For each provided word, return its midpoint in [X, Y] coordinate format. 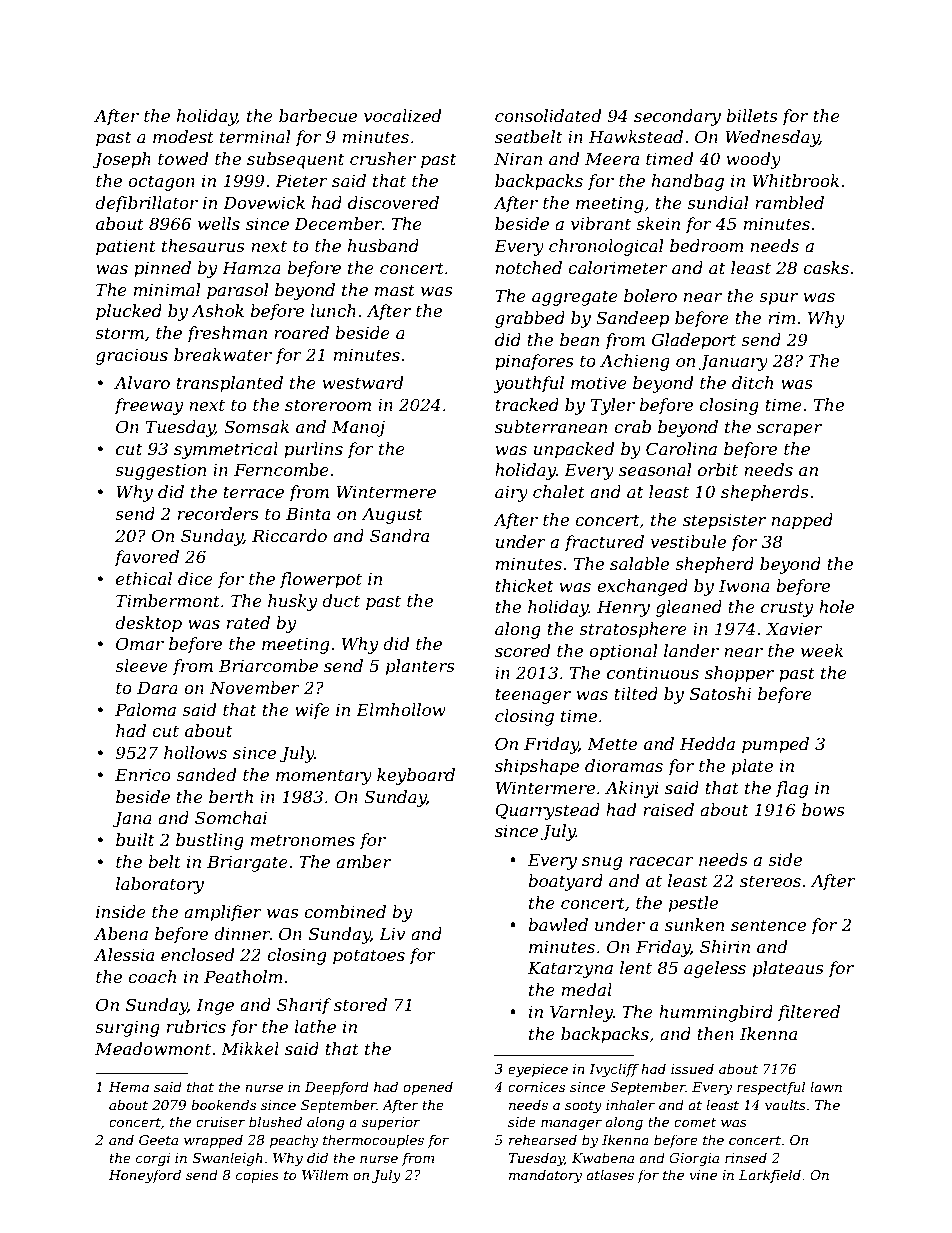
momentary [324, 777]
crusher [383, 158]
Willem [325, 1174]
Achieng [635, 362]
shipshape [537, 767]
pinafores [534, 362]
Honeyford [145, 1176]
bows [823, 809]
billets [752, 115]
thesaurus [203, 245]
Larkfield [770, 1176]
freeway [148, 406]
